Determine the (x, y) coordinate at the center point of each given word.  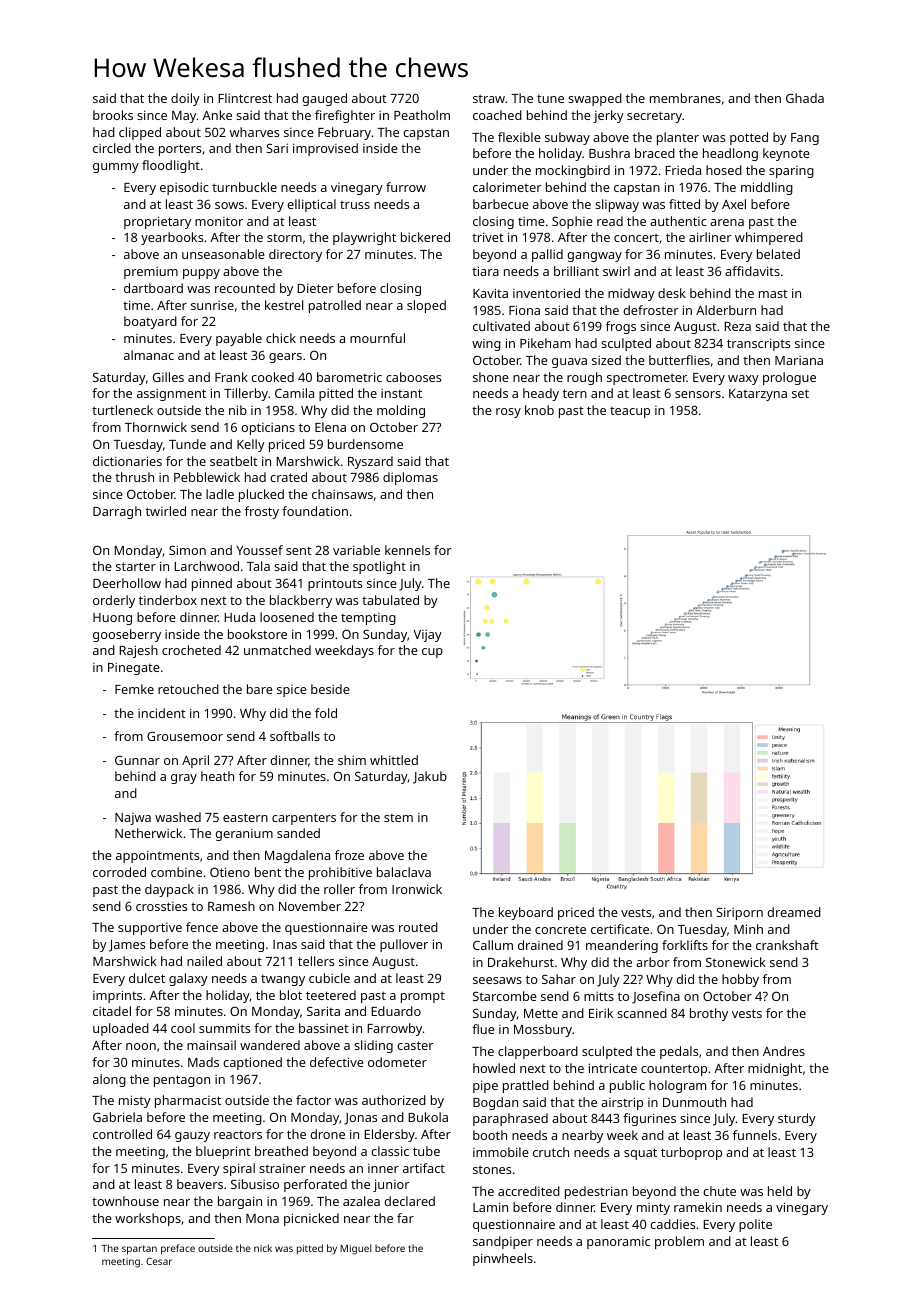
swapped (595, 99)
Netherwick (148, 833)
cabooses (413, 377)
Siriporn (739, 913)
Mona (262, 1218)
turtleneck (122, 410)
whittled (394, 760)
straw (489, 99)
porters (180, 150)
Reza (737, 326)
